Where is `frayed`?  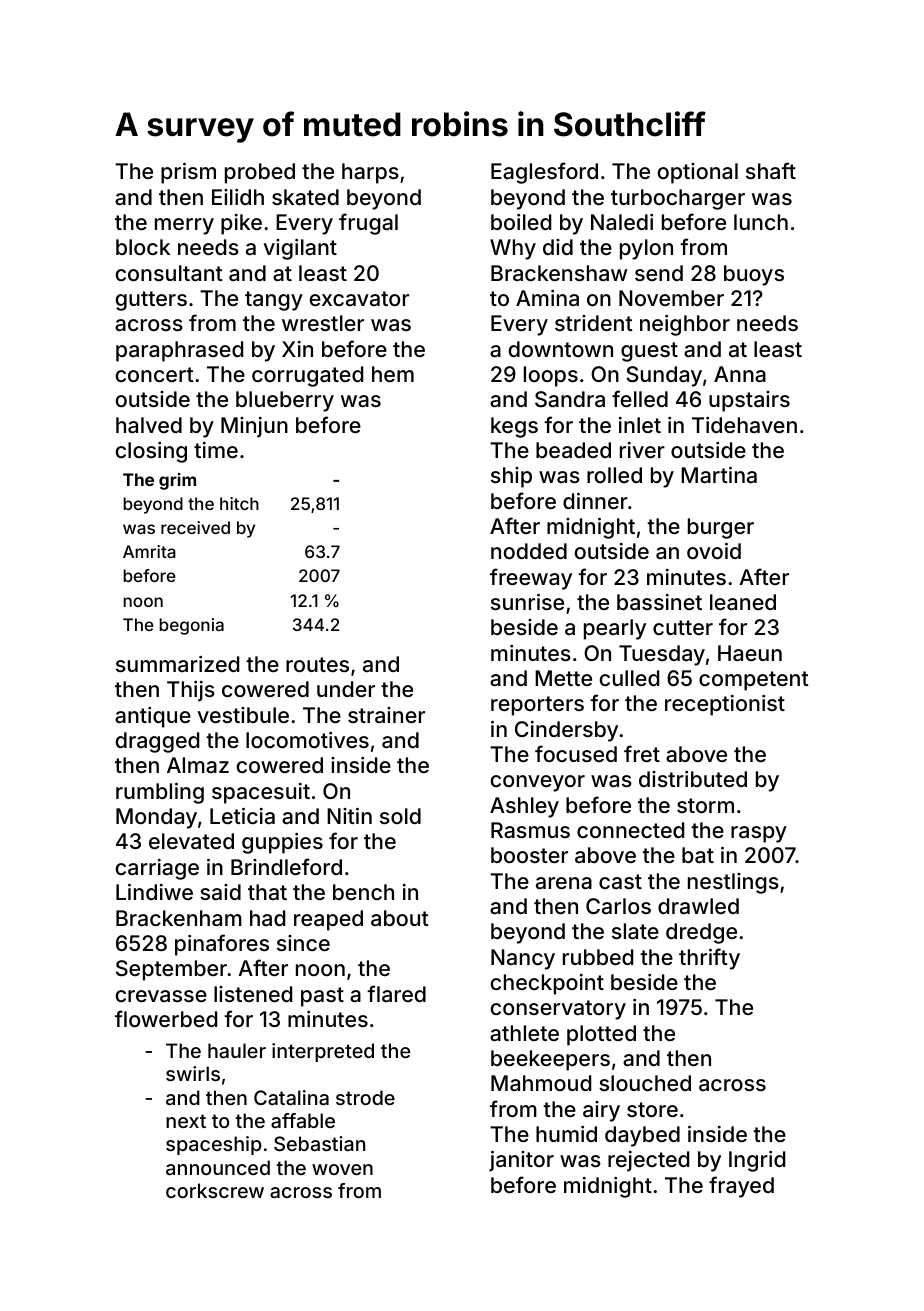 frayed is located at coordinates (741, 1187).
